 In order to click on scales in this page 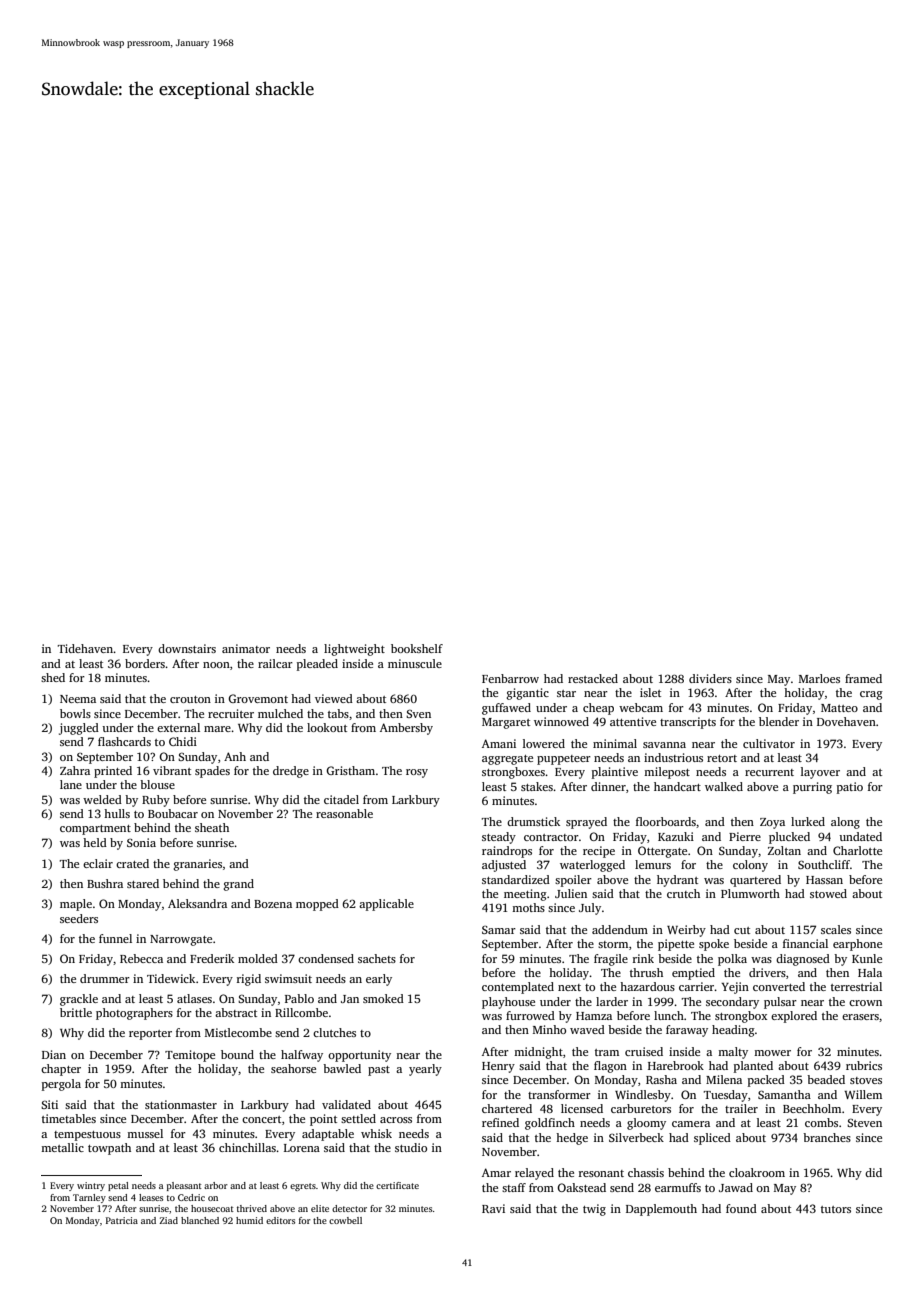, I will do `click(836, 929)`.
